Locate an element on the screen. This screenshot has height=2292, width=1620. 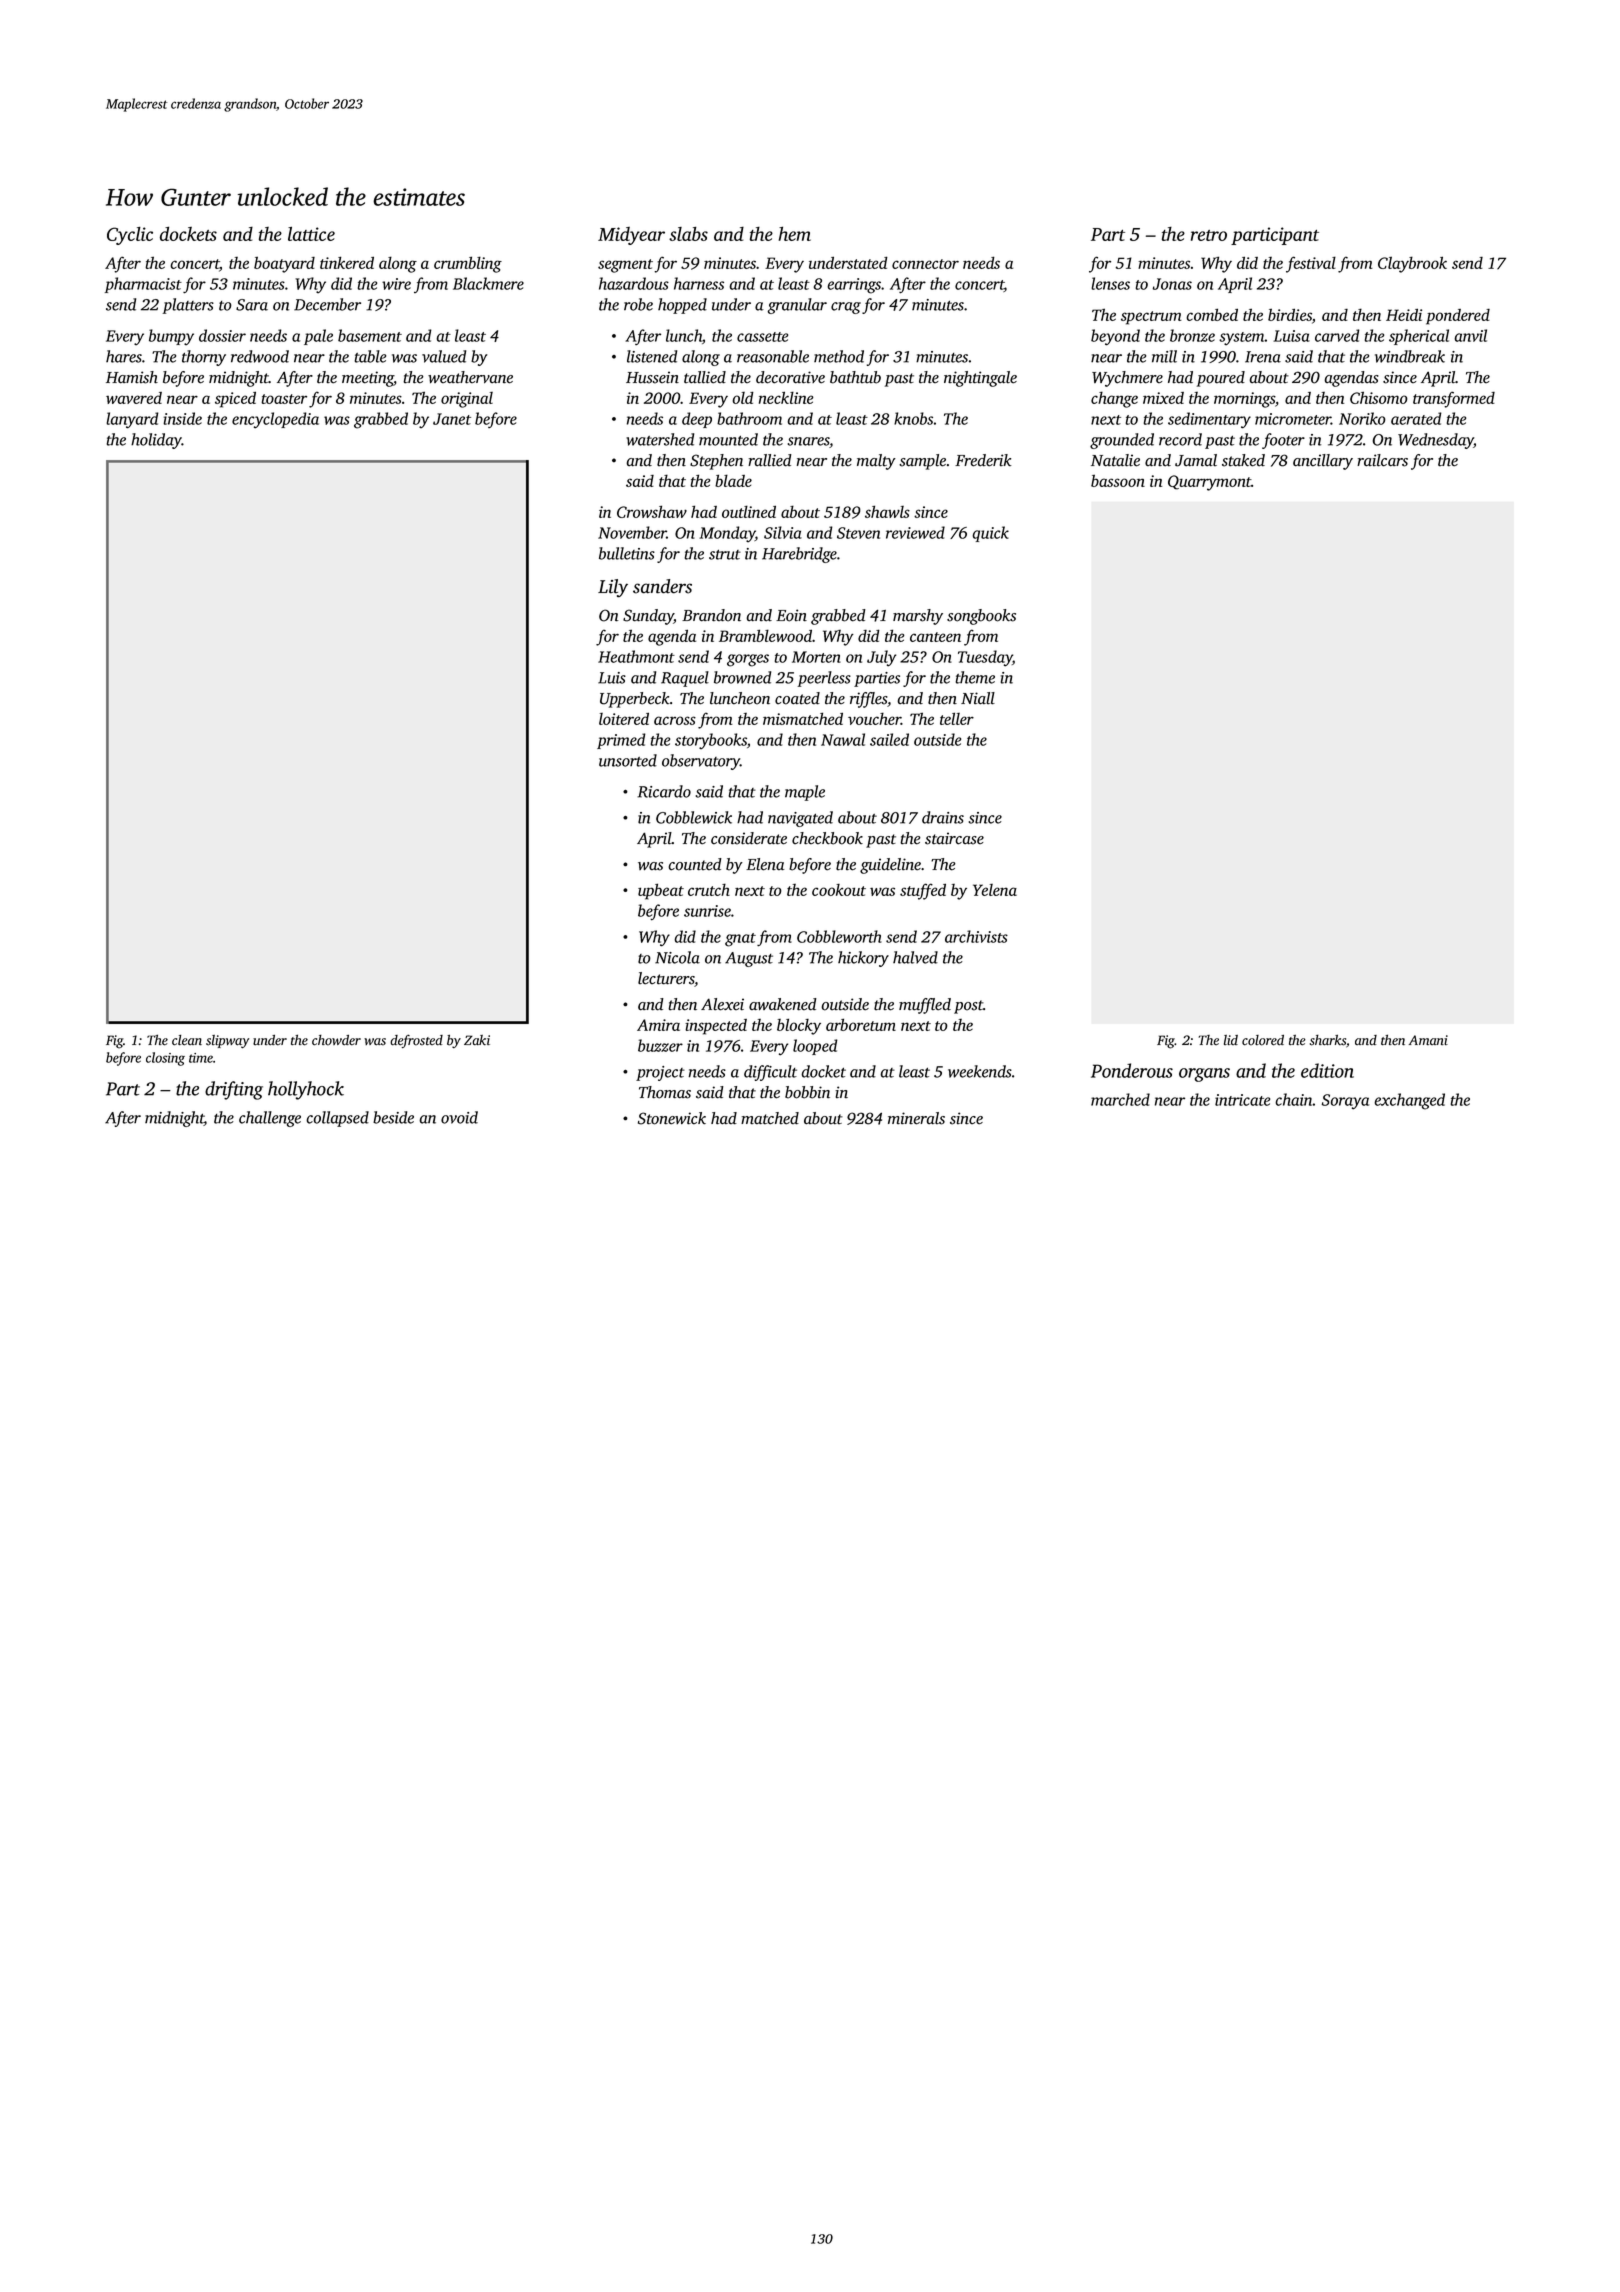
quick is located at coordinates (990, 534).
